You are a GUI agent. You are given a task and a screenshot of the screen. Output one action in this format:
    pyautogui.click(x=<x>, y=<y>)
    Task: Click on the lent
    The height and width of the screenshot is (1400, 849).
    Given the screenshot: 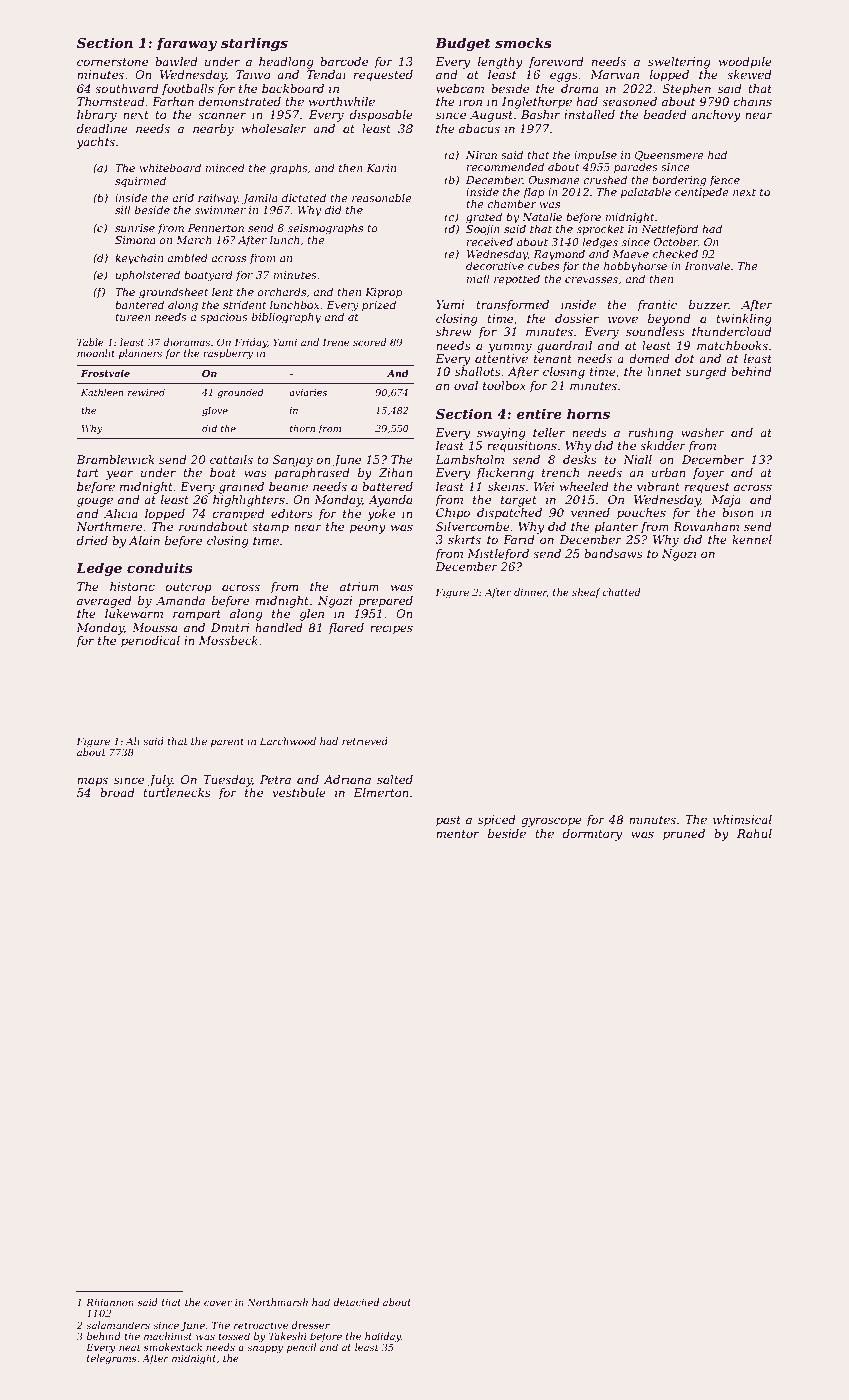 What is the action you would take?
    pyautogui.click(x=222, y=291)
